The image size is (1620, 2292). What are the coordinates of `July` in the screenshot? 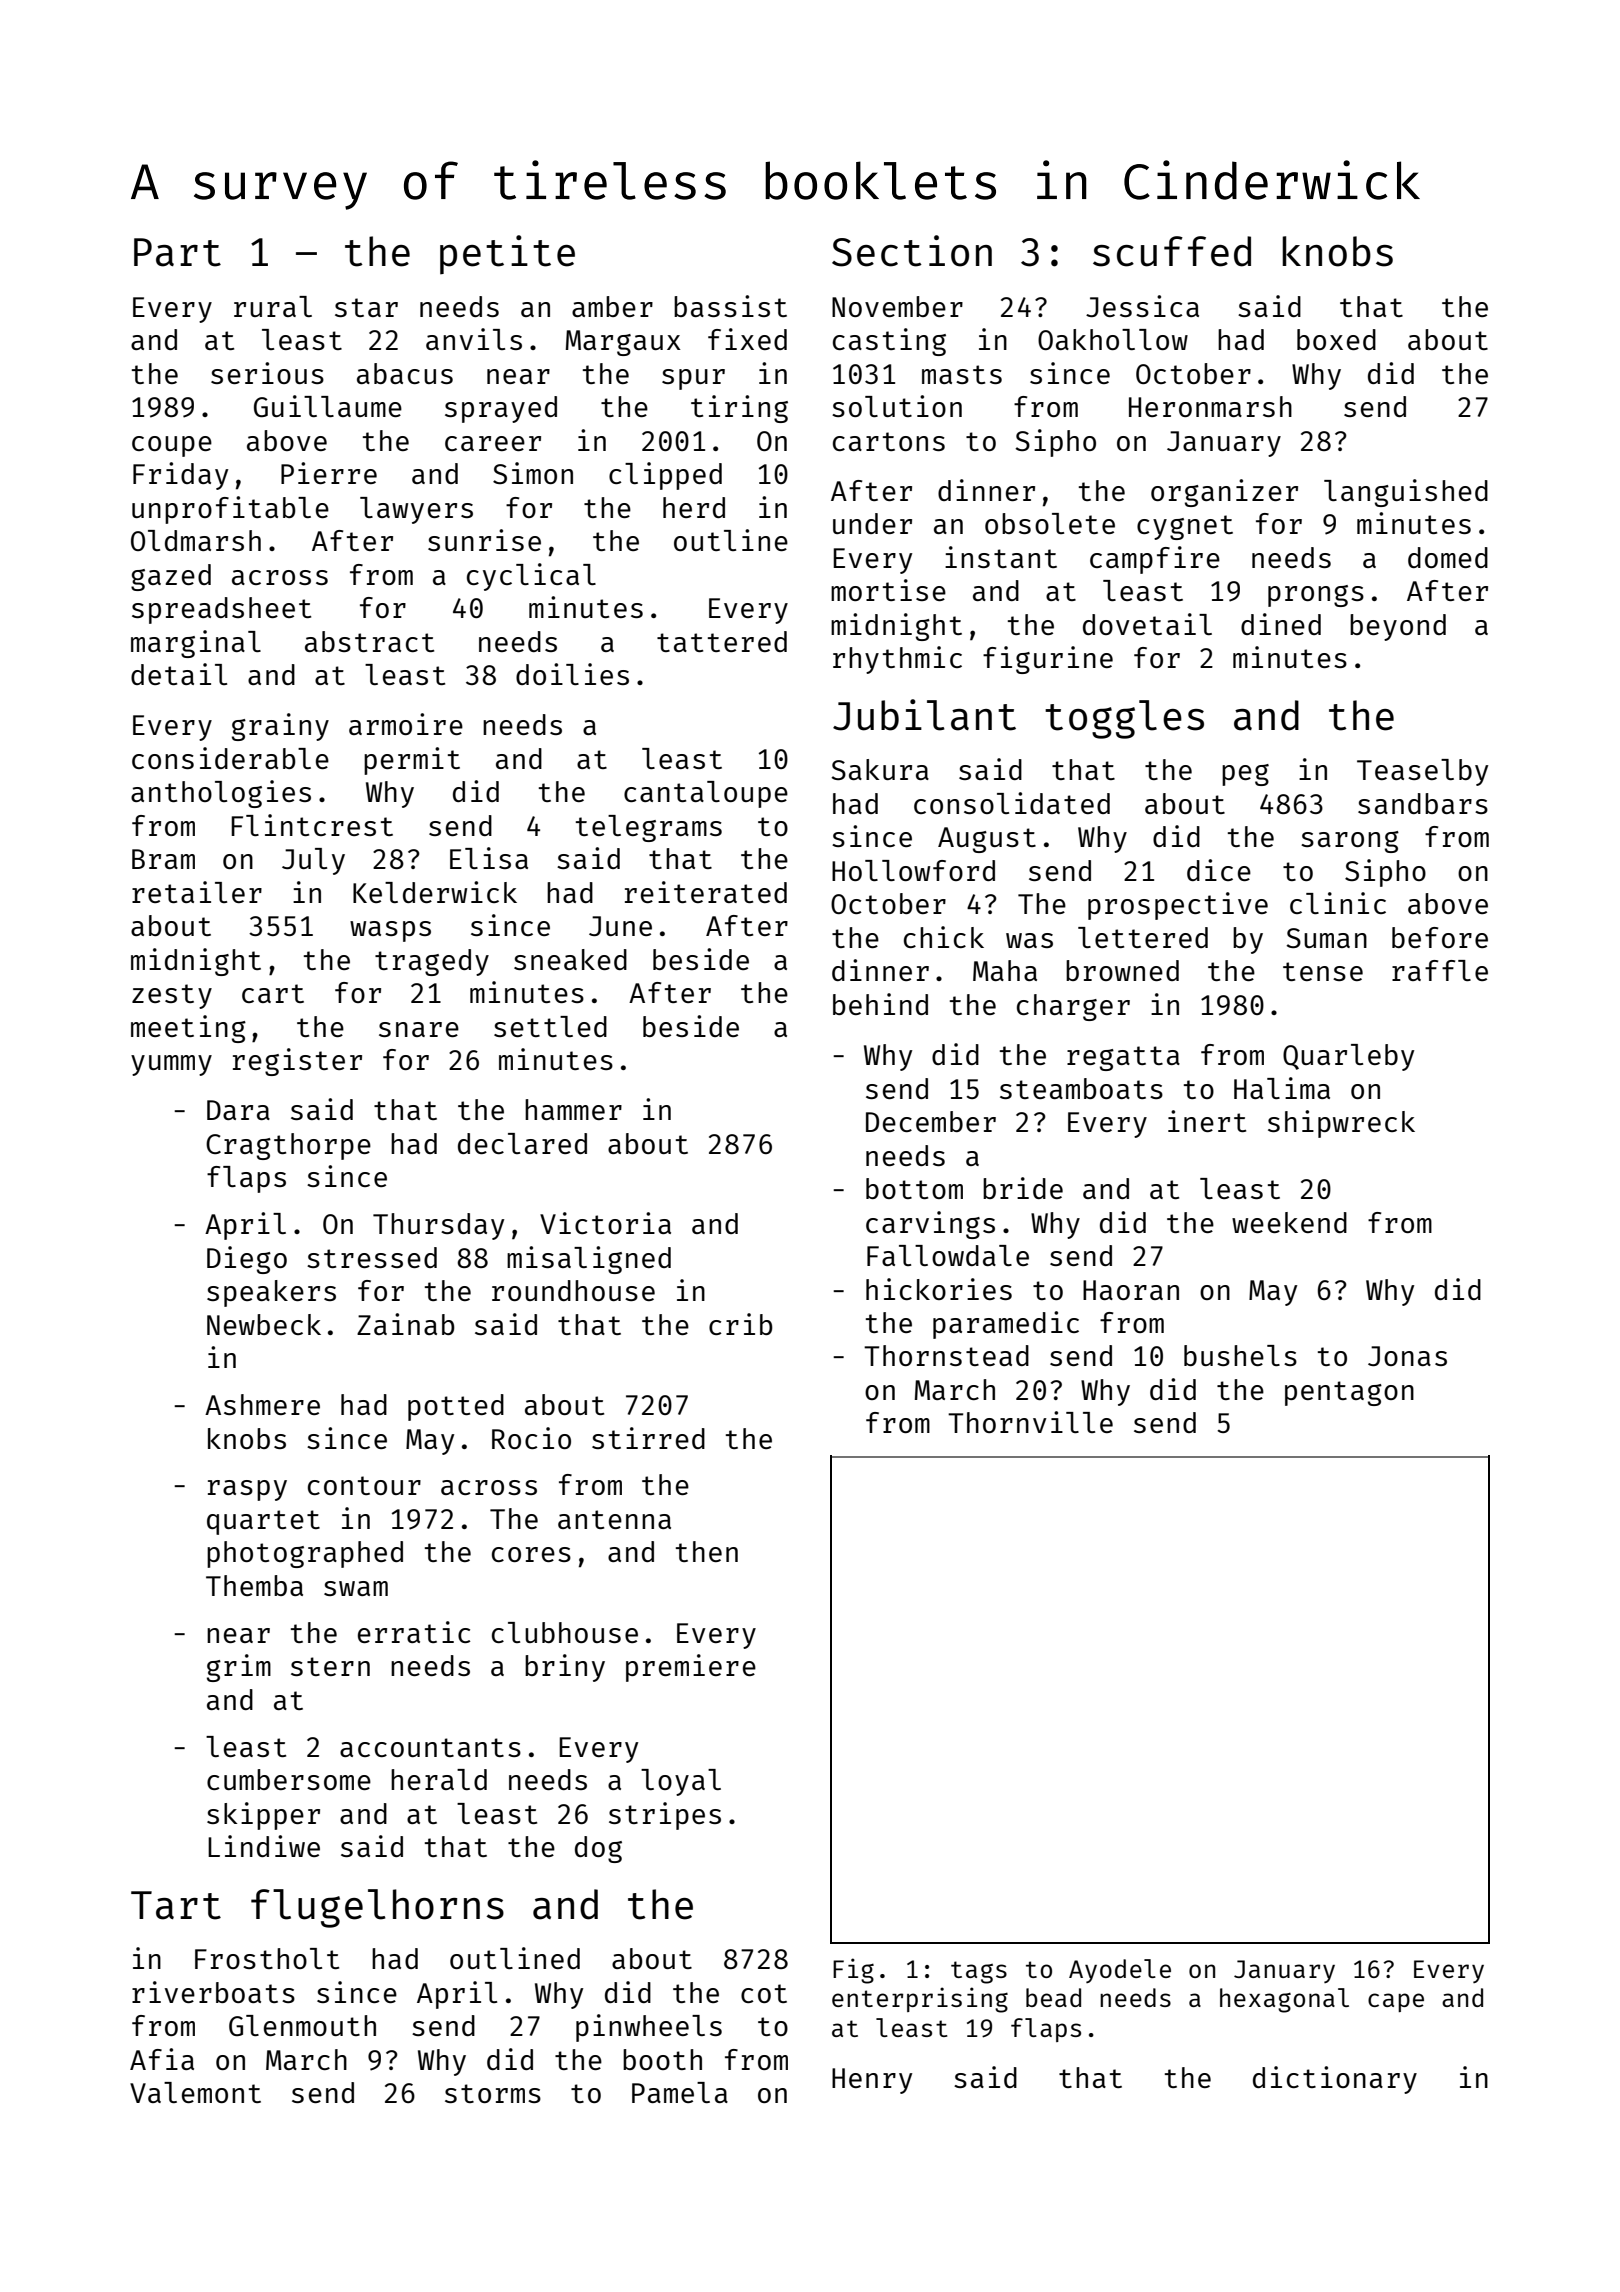 It's located at (313, 861).
